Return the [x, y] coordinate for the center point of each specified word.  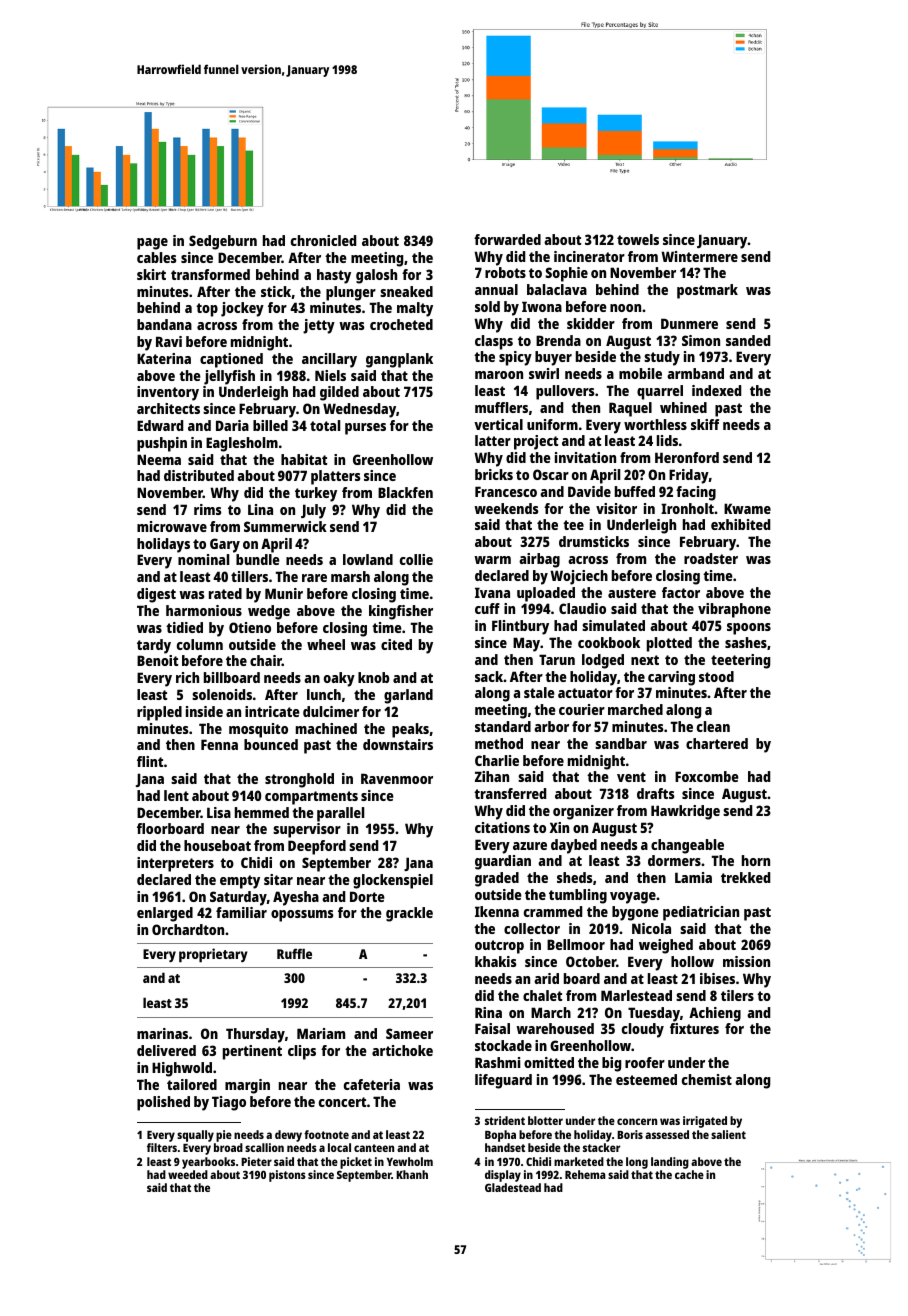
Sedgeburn [223, 242]
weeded [188, 1174]
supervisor [307, 830]
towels [638, 239]
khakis [496, 961]
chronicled [323, 240]
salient [728, 1134]
